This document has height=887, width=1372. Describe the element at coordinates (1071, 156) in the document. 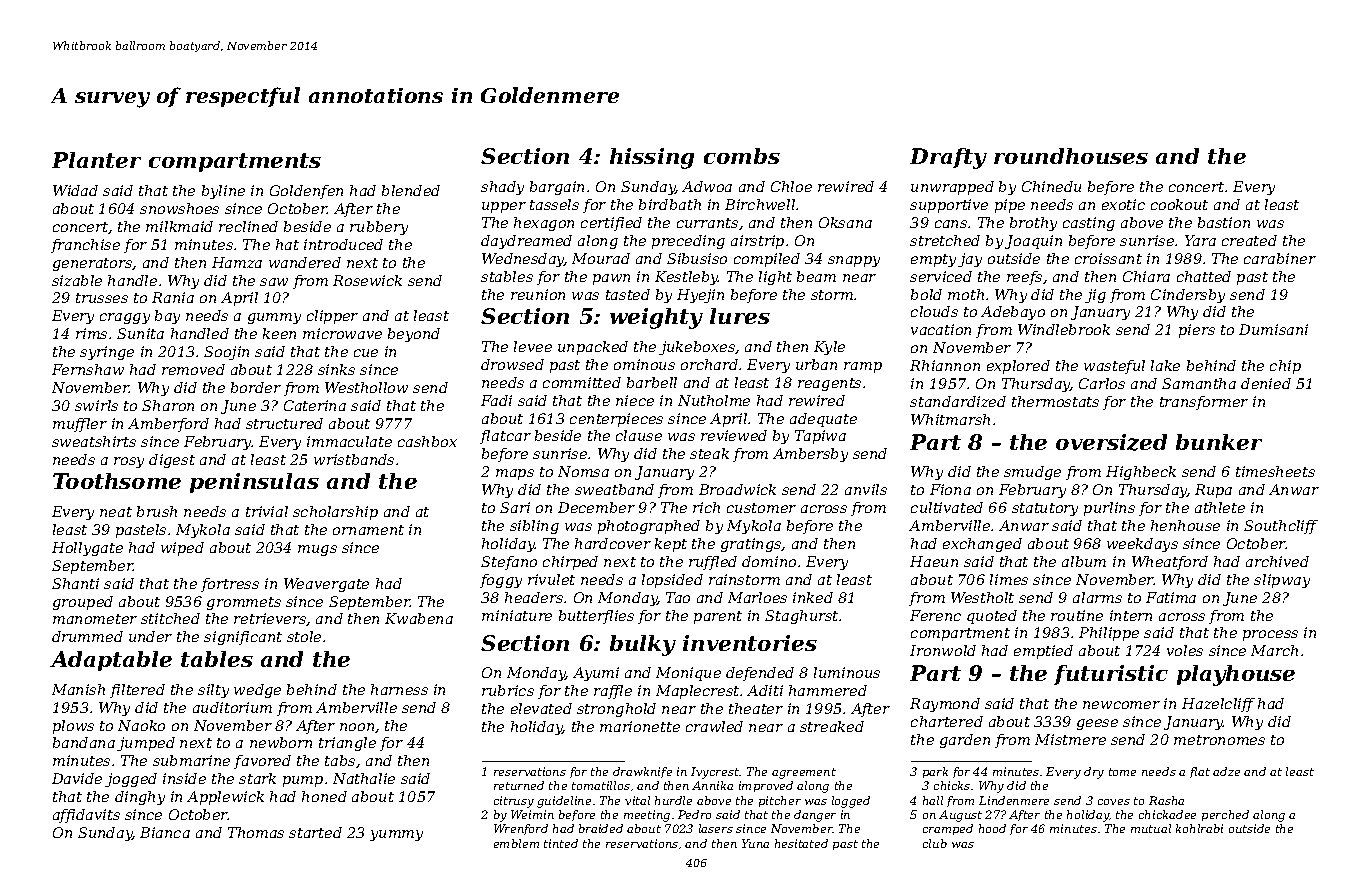

I see `roundhouses` at that location.
